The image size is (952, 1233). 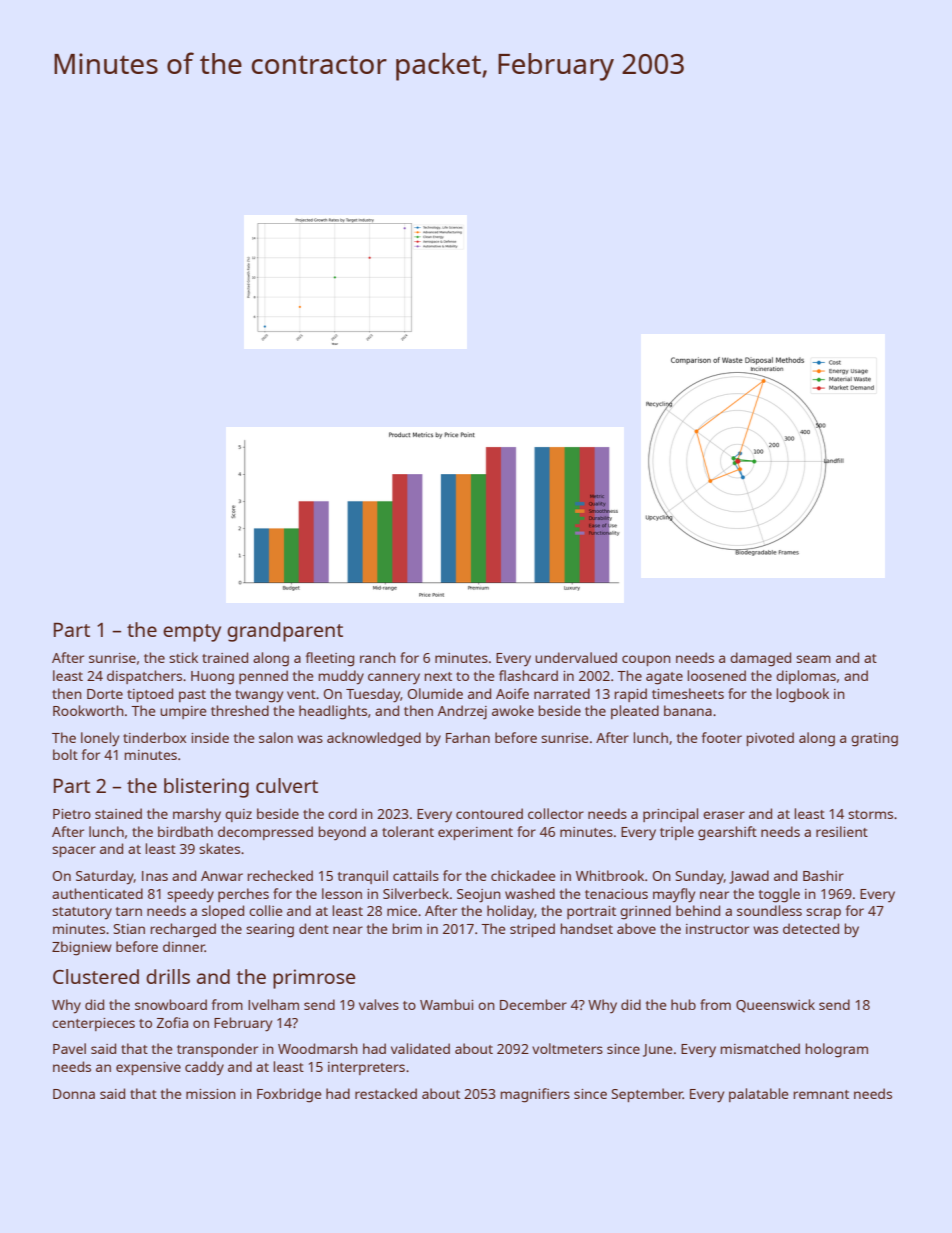 What do you see at coordinates (172, 1022) in the screenshot?
I see `Zofia` at bounding box center [172, 1022].
